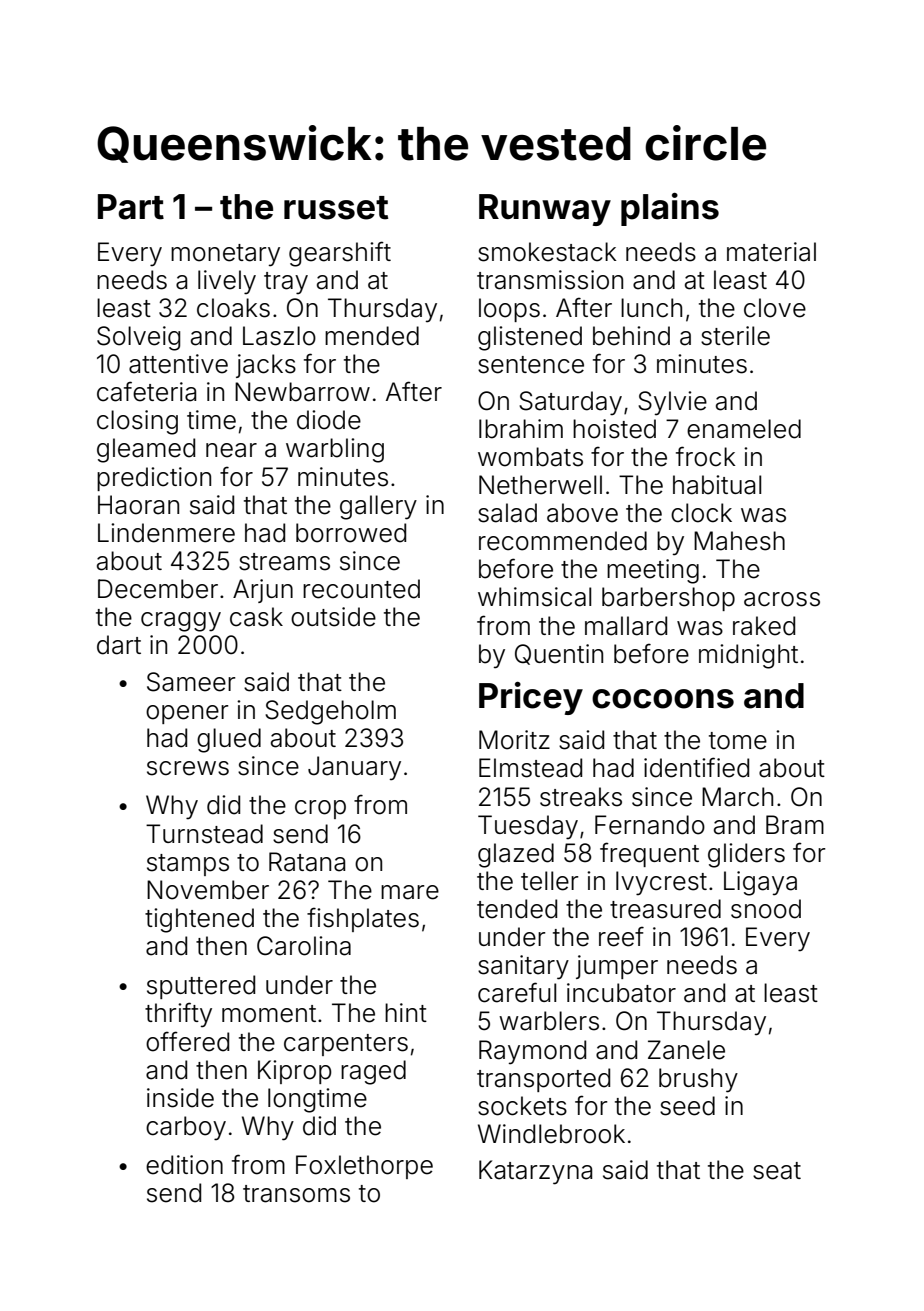  I want to click on fishplates, so click(363, 919).
